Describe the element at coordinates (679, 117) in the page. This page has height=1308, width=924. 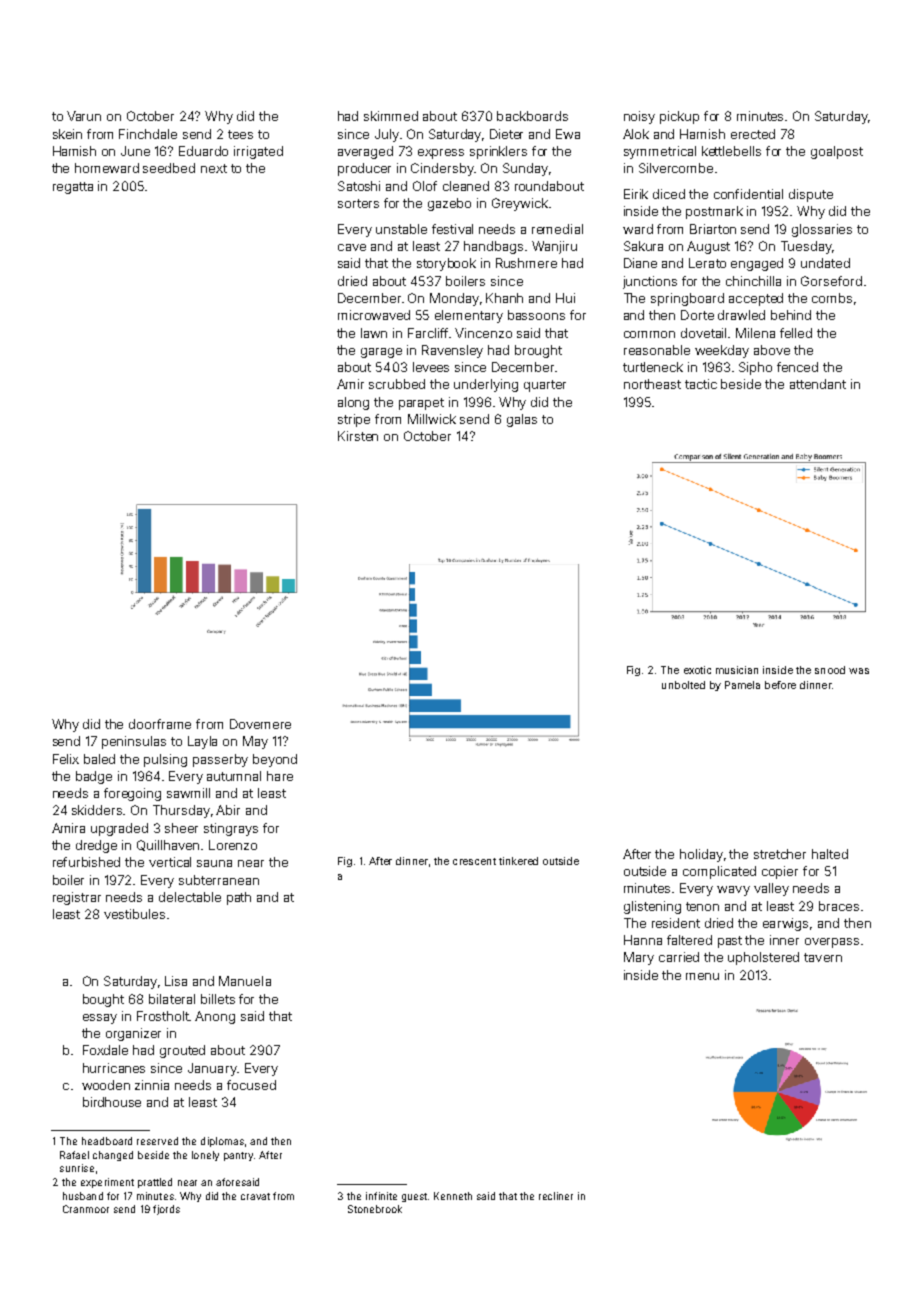
I see `pickup` at that location.
